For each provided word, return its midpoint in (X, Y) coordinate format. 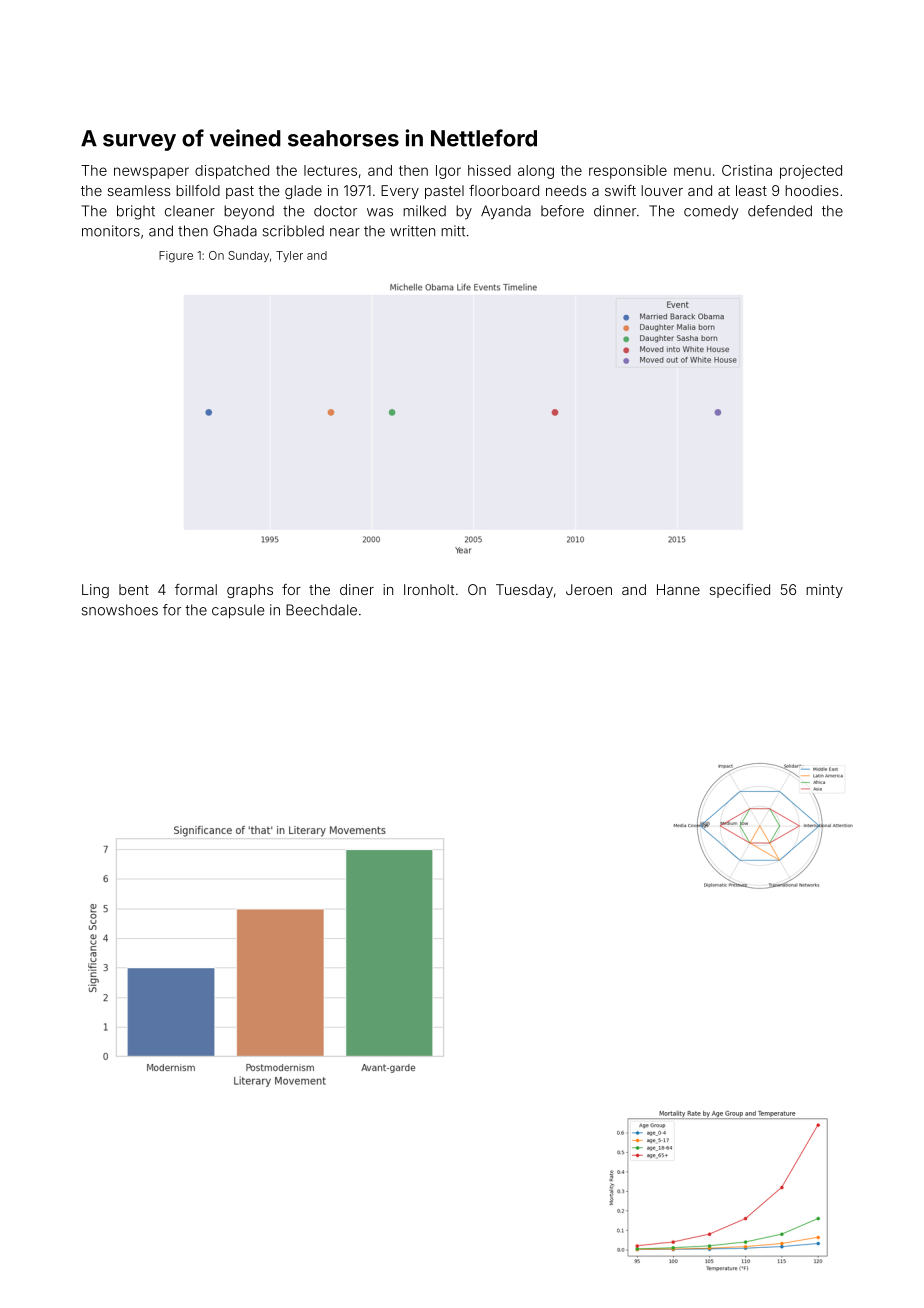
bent (134, 589)
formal (196, 589)
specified (739, 591)
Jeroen (589, 589)
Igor (448, 172)
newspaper (151, 173)
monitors (111, 231)
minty (824, 591)
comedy (711, 212)
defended (780, 211)
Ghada (235, 231)
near (345, 232)
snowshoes (120, 610)
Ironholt (429, 589)
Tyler (289, 256)
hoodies (812, 190)
